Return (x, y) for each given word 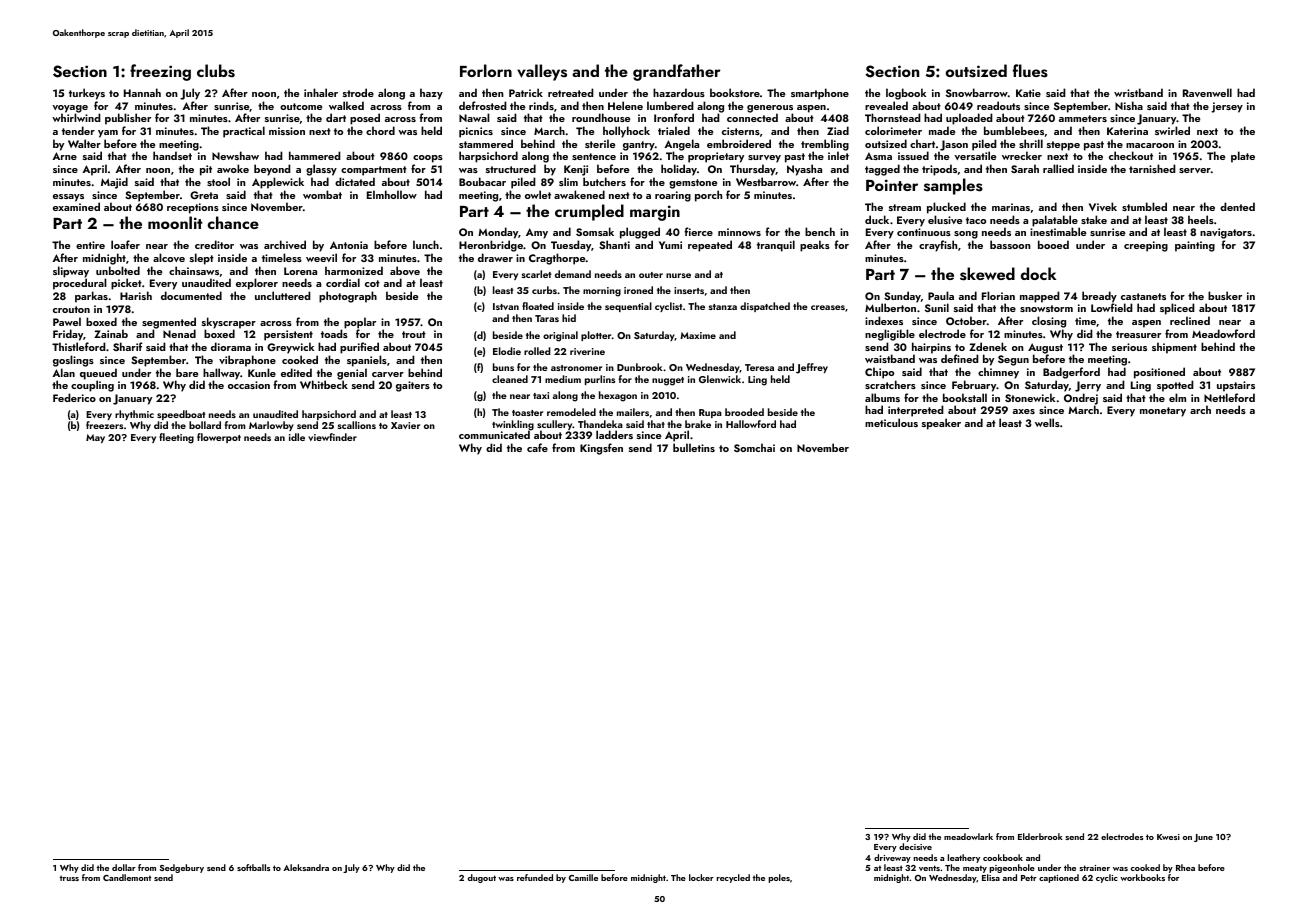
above (405, 270)
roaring (673, 196)
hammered (315, 155)
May (95, 438)
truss (69, 878)
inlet (838, 156)
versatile (975, 156)
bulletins (694, 447)
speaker (941, 424)
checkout (1131, 155)
